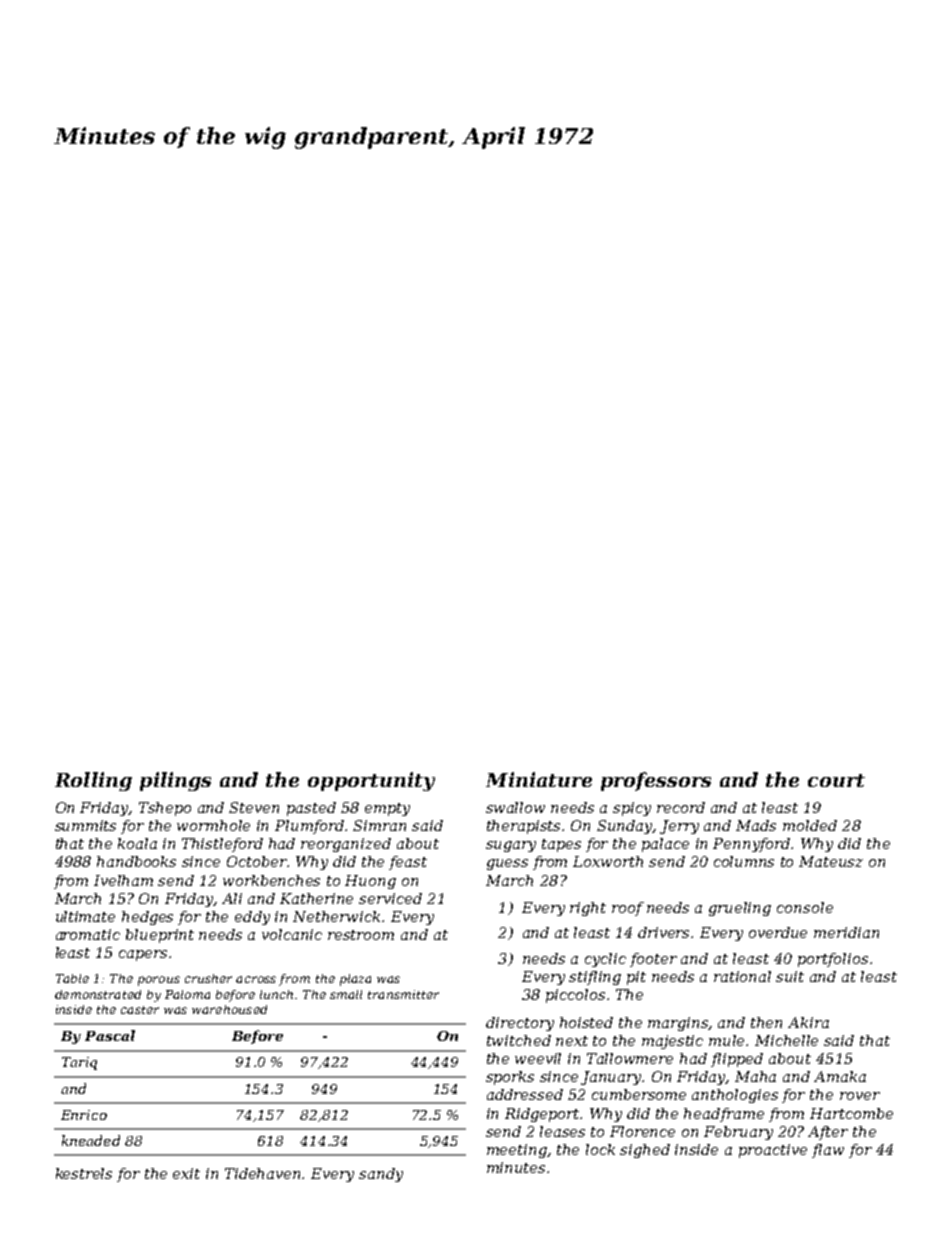 This page has width=952, height=1233. I want to click on pilings, so click(175, 781).
